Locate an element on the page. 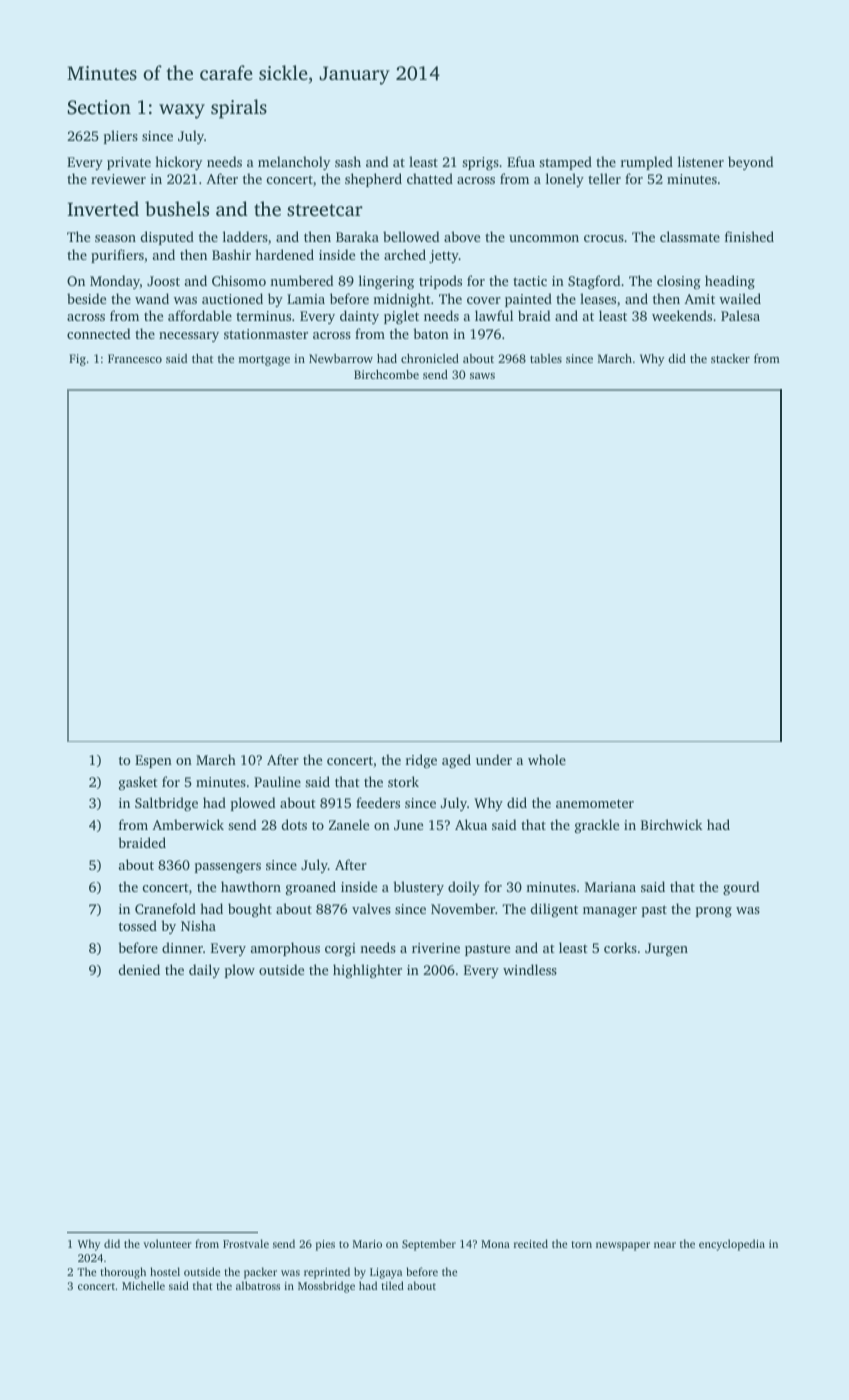  tiled is located at coordinates (392, 1285).
